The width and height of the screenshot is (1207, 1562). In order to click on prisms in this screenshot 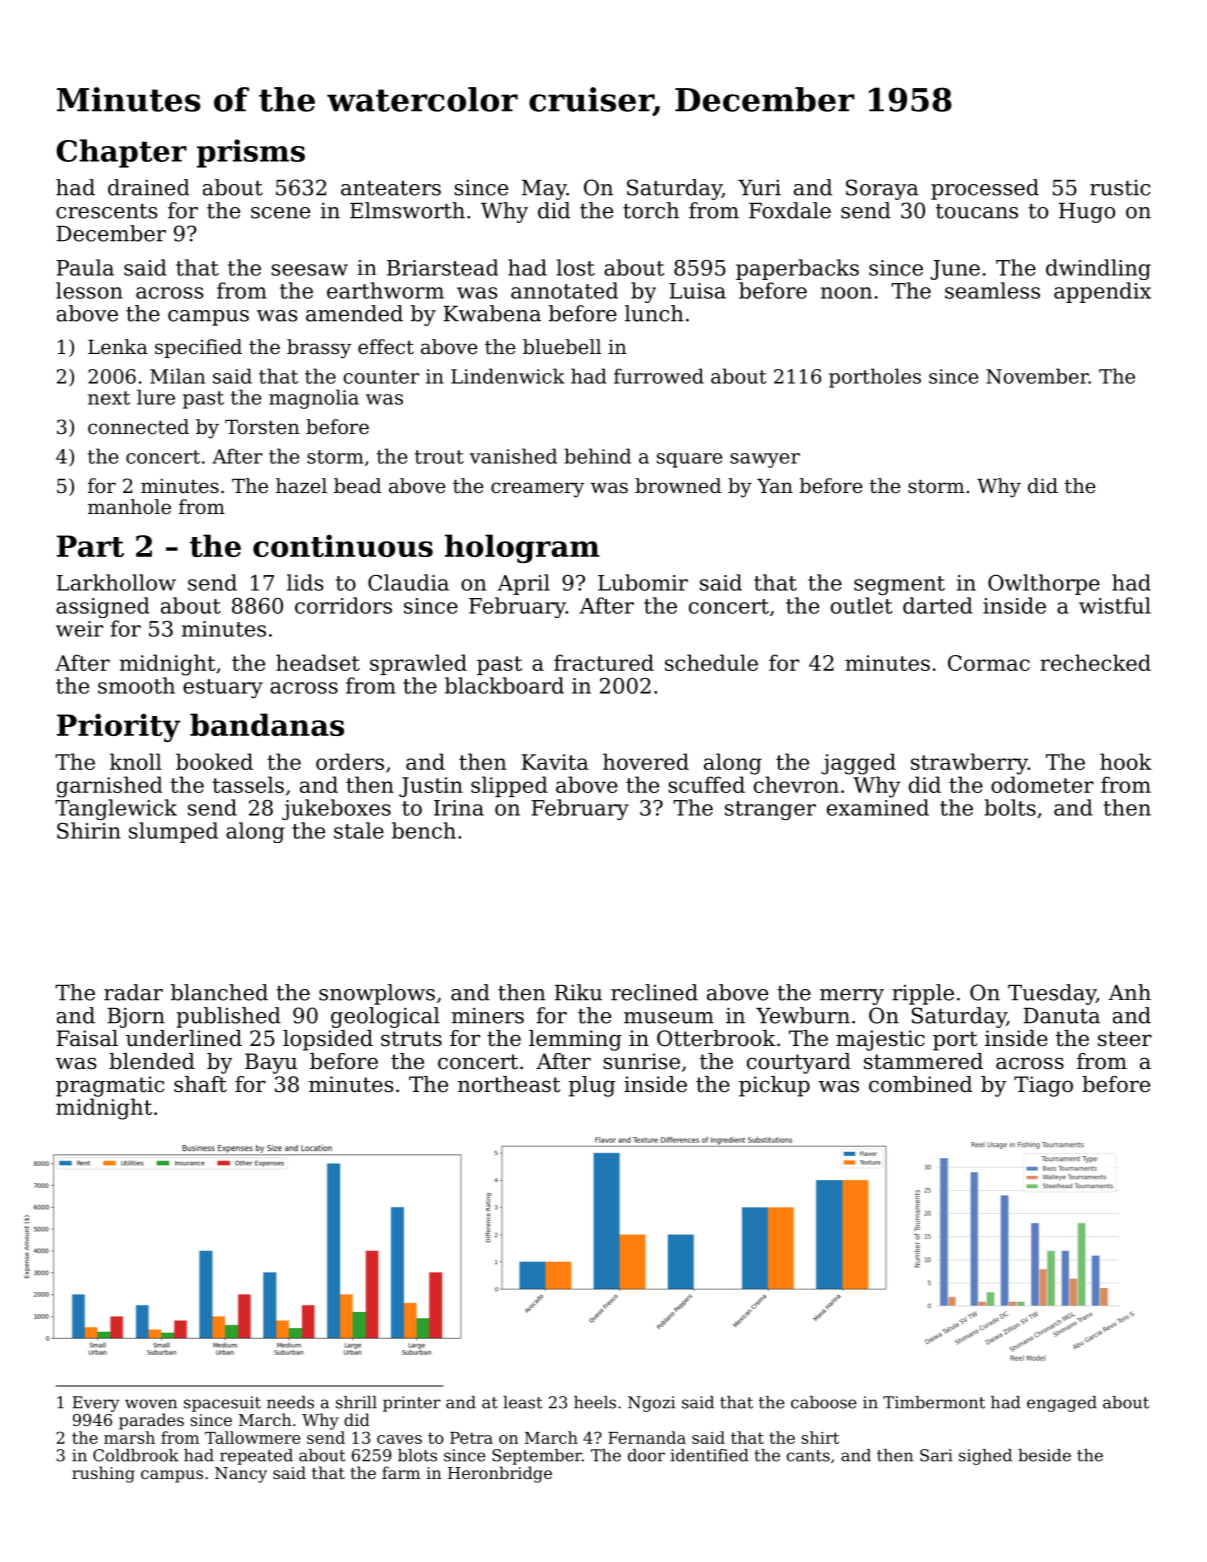, I will do `click(251, 153)`.
